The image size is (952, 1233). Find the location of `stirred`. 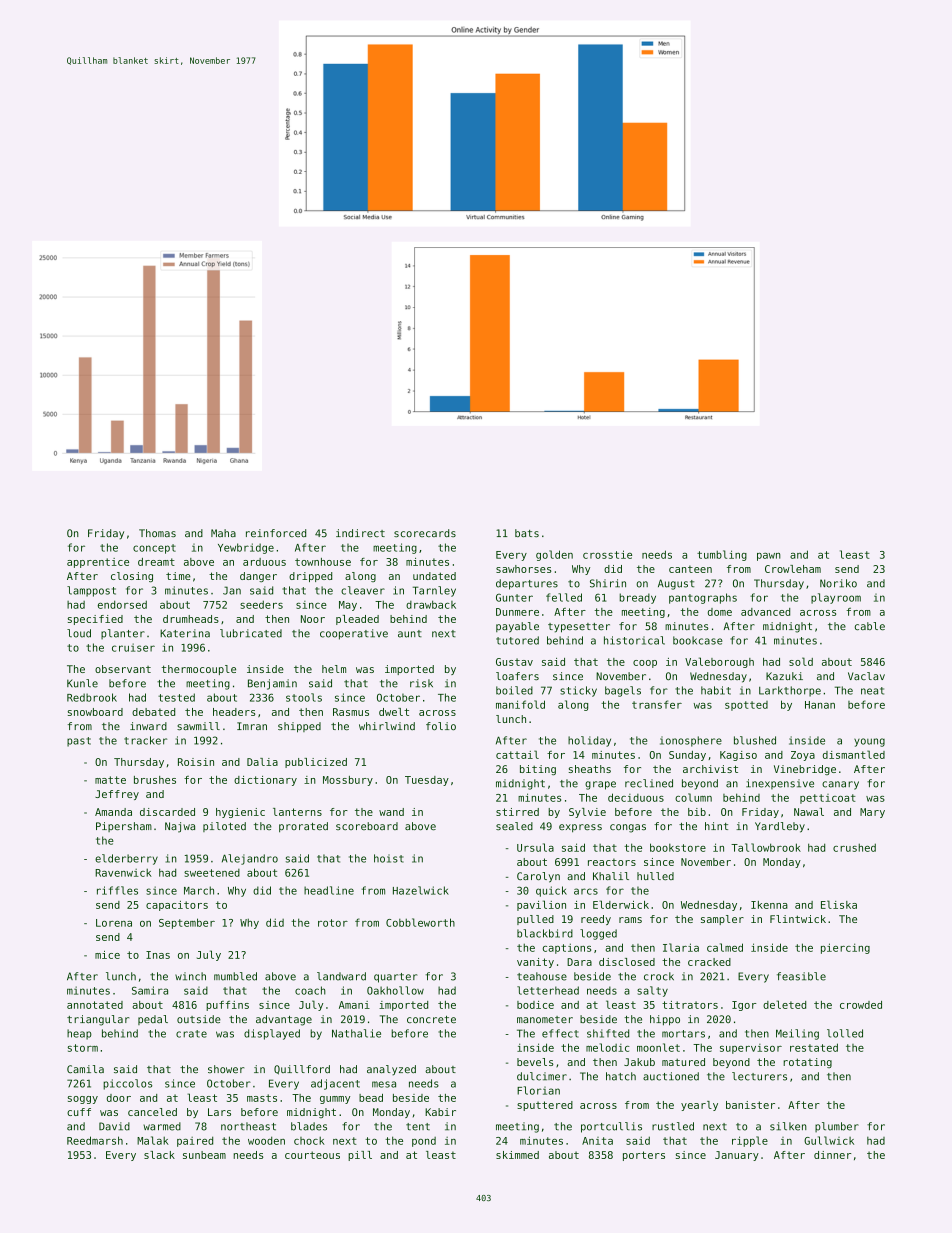

stirred is located at coordinates (517, 812).
